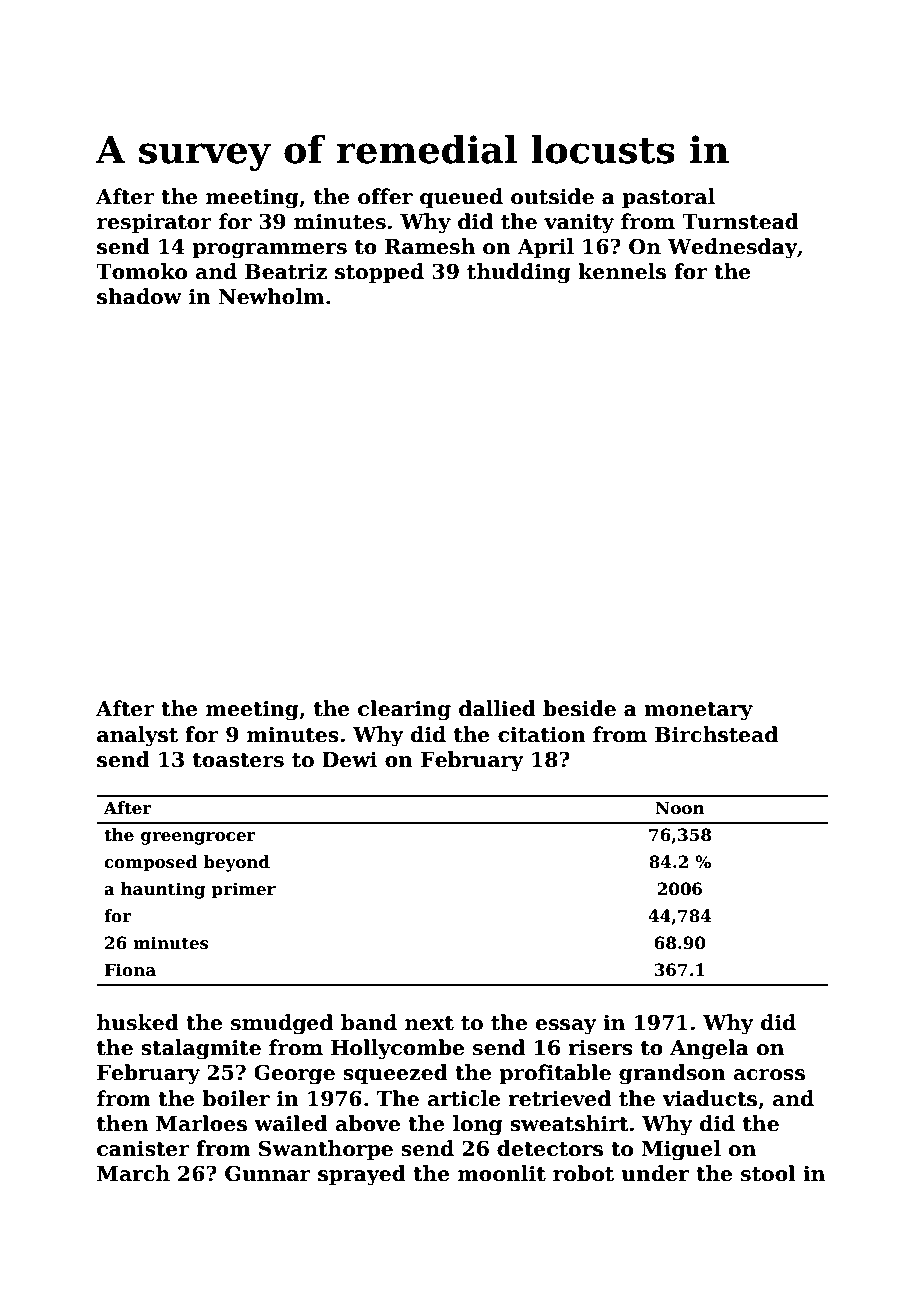 This screenshot has height=1314, width=924. What do you see at coordinates (379, 273) in the screenshot?
I see `stopped` at bounding box center [379, 273].
